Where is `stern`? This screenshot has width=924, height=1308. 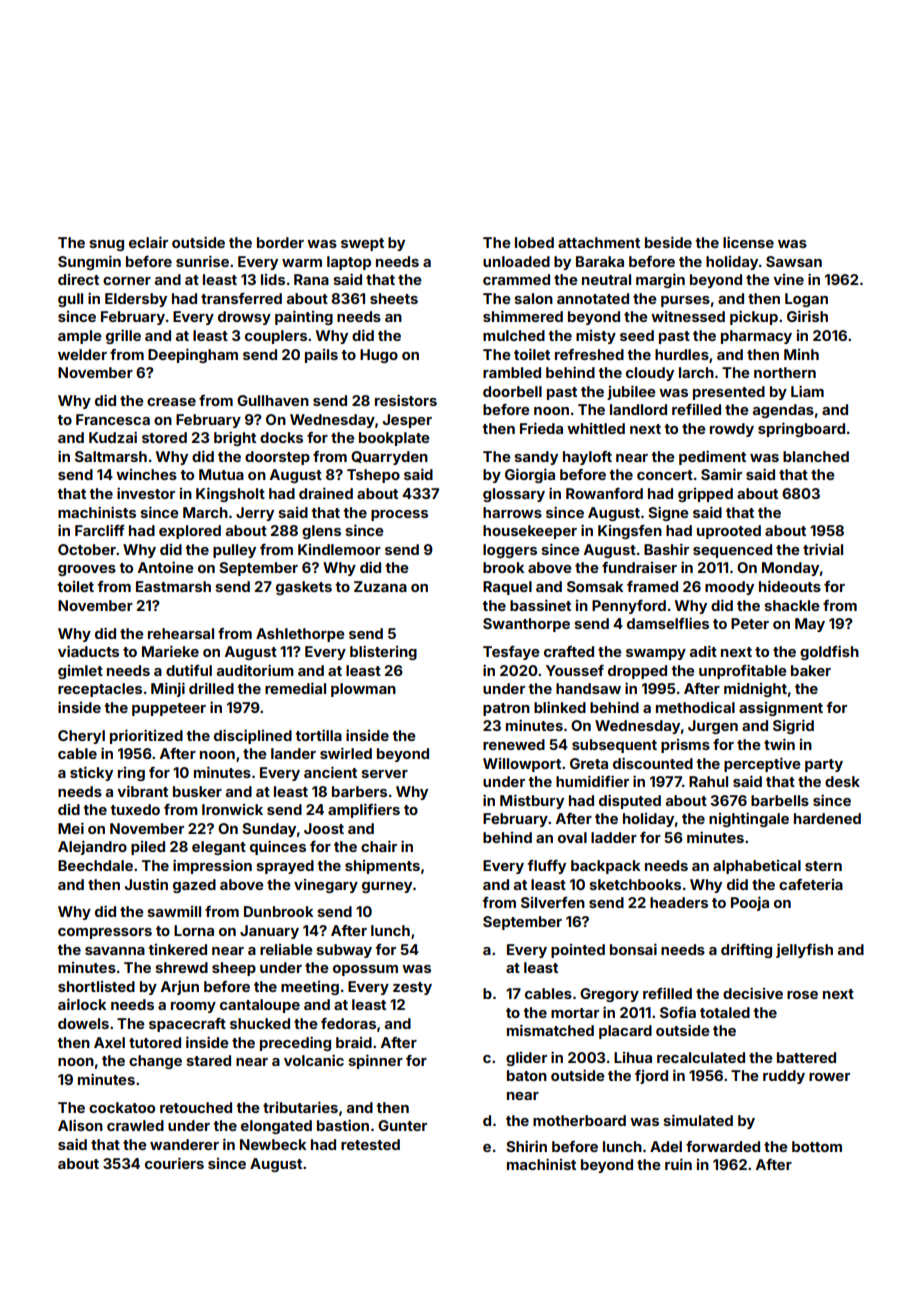 stern is located at coordinates (823, 866).
